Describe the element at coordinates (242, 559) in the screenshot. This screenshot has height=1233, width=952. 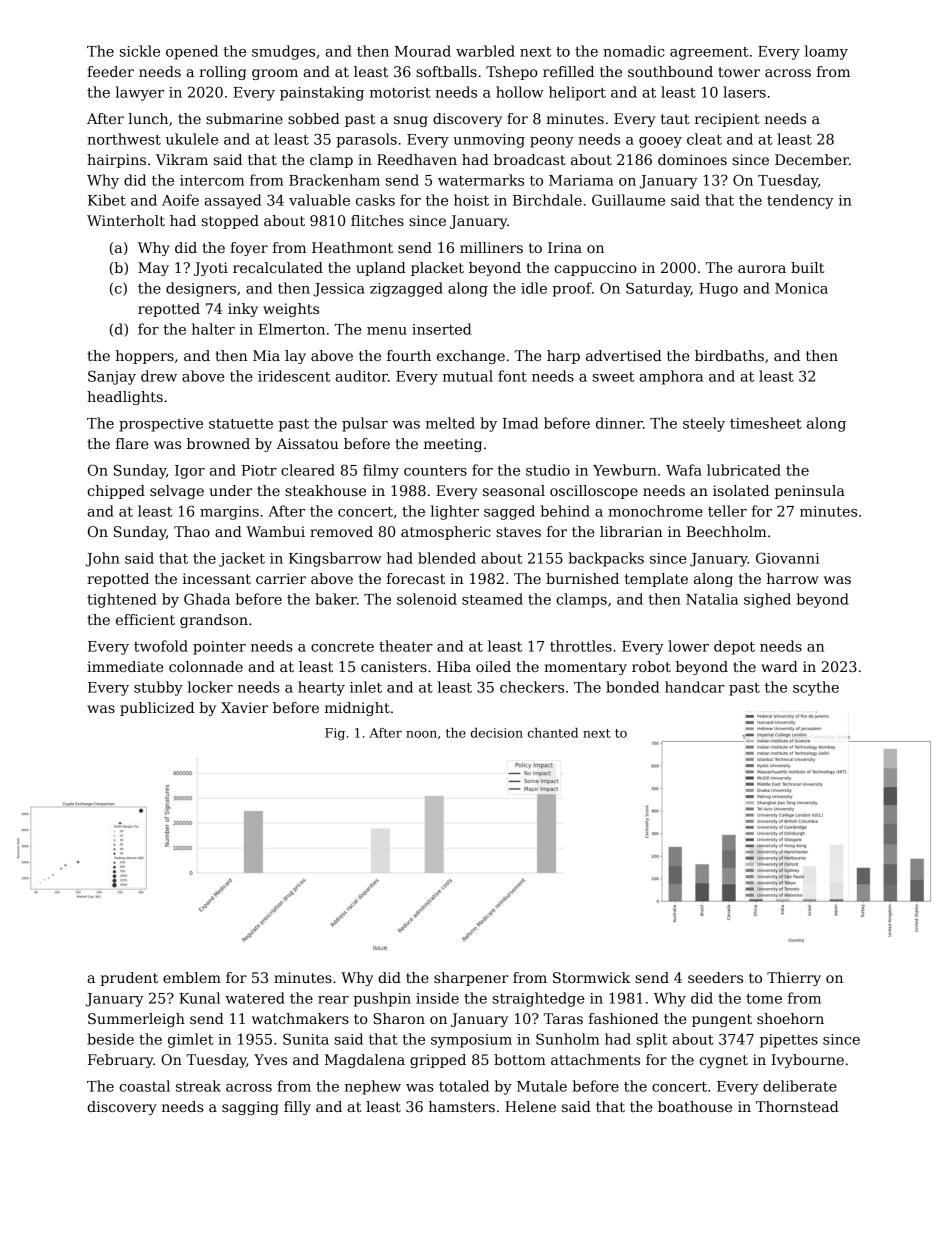
I see `jacket` at that location.
